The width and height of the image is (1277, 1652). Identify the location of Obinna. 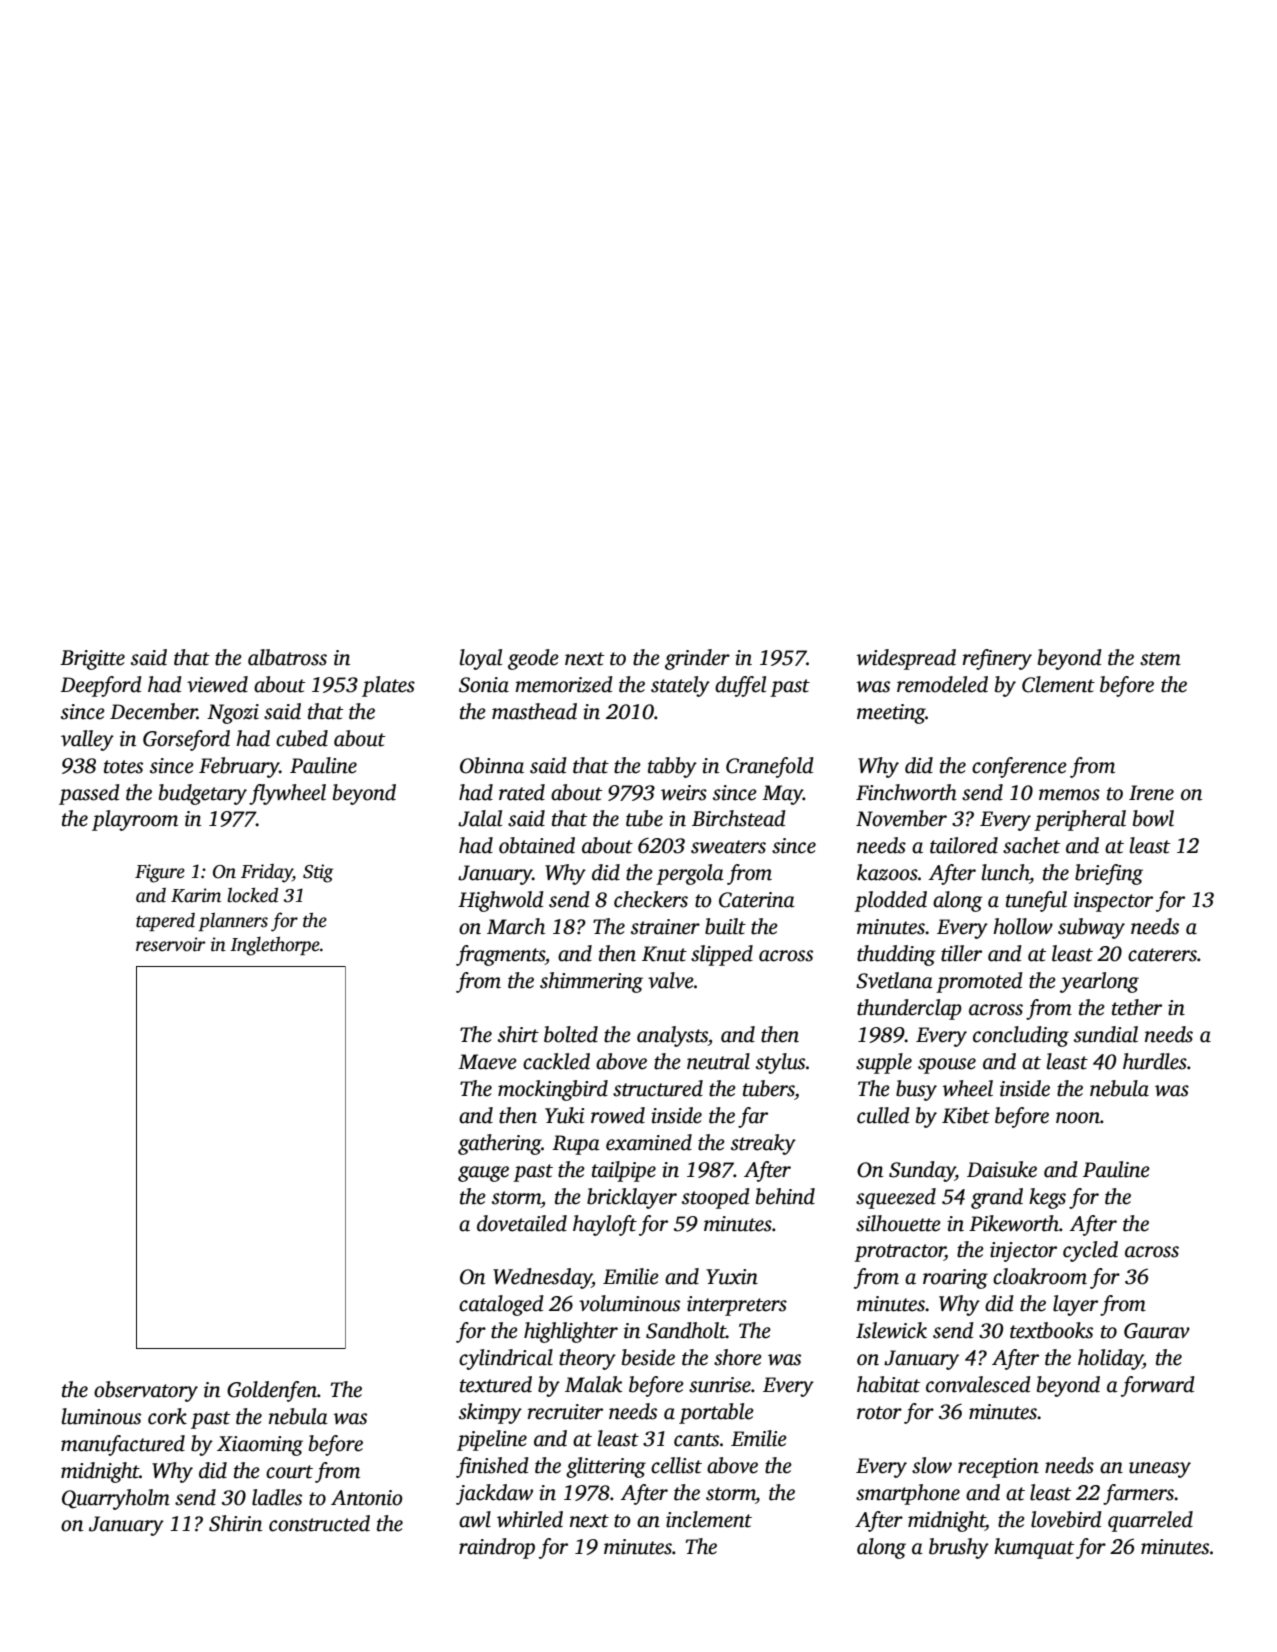
(492, 765).
